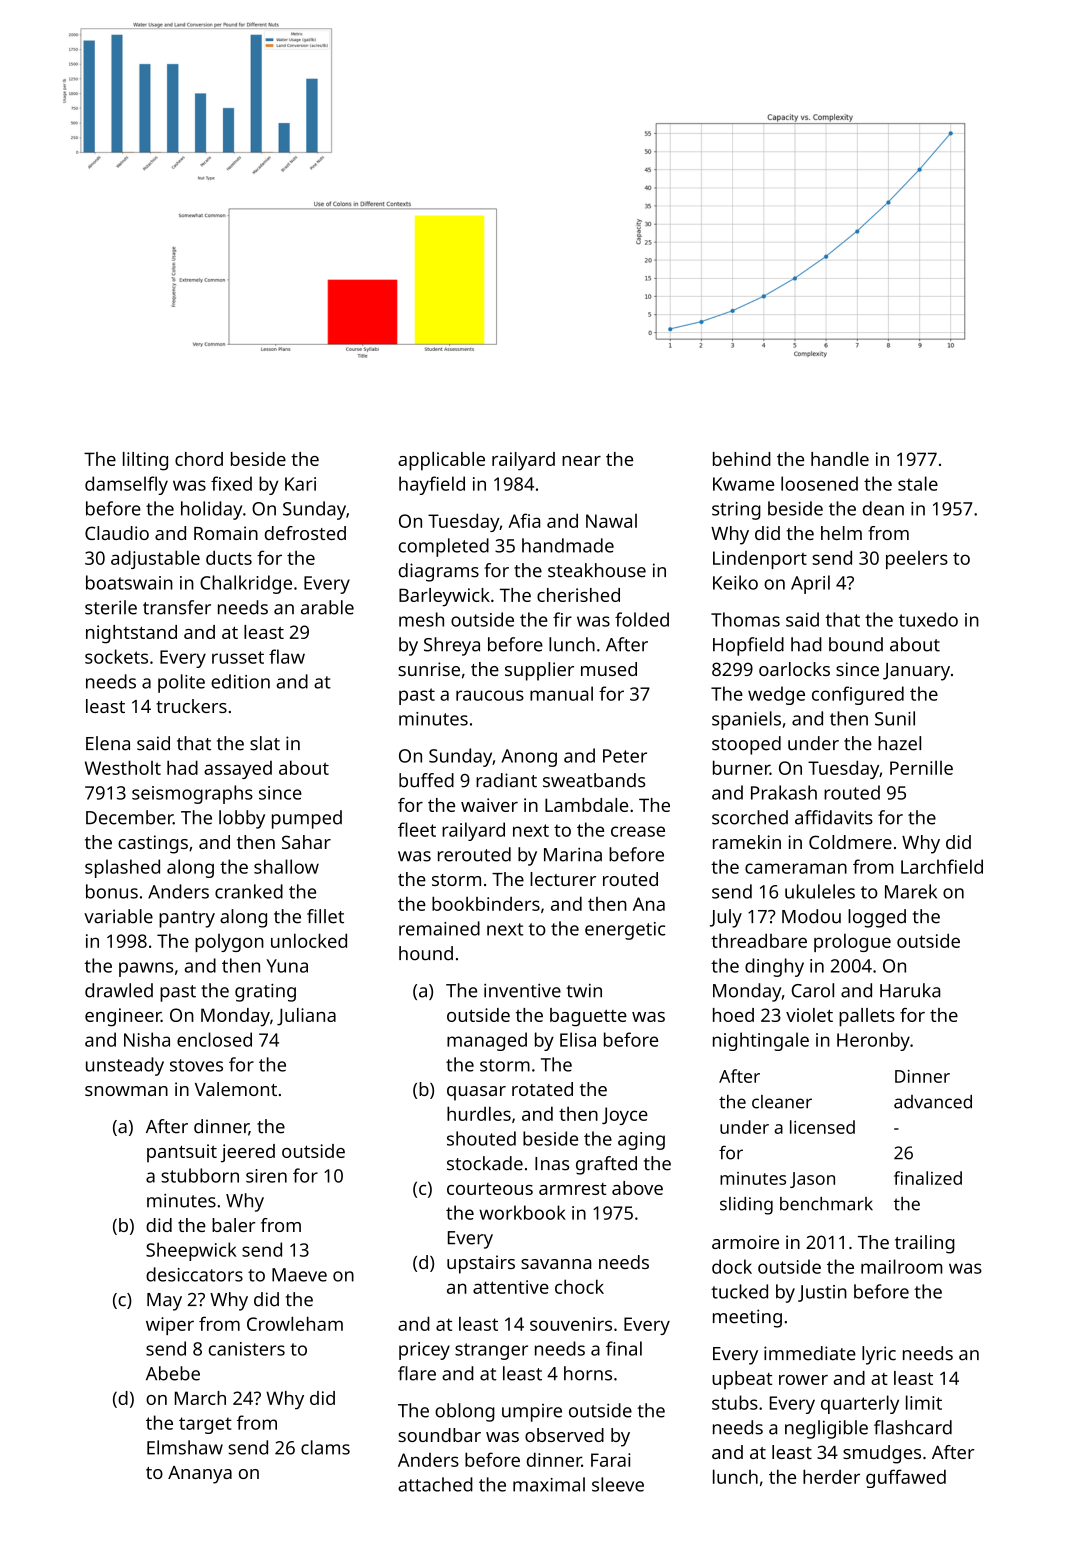  Describe the element at coordinates (481, 1264) in the screenshot. I see `upstairs` at that location.
